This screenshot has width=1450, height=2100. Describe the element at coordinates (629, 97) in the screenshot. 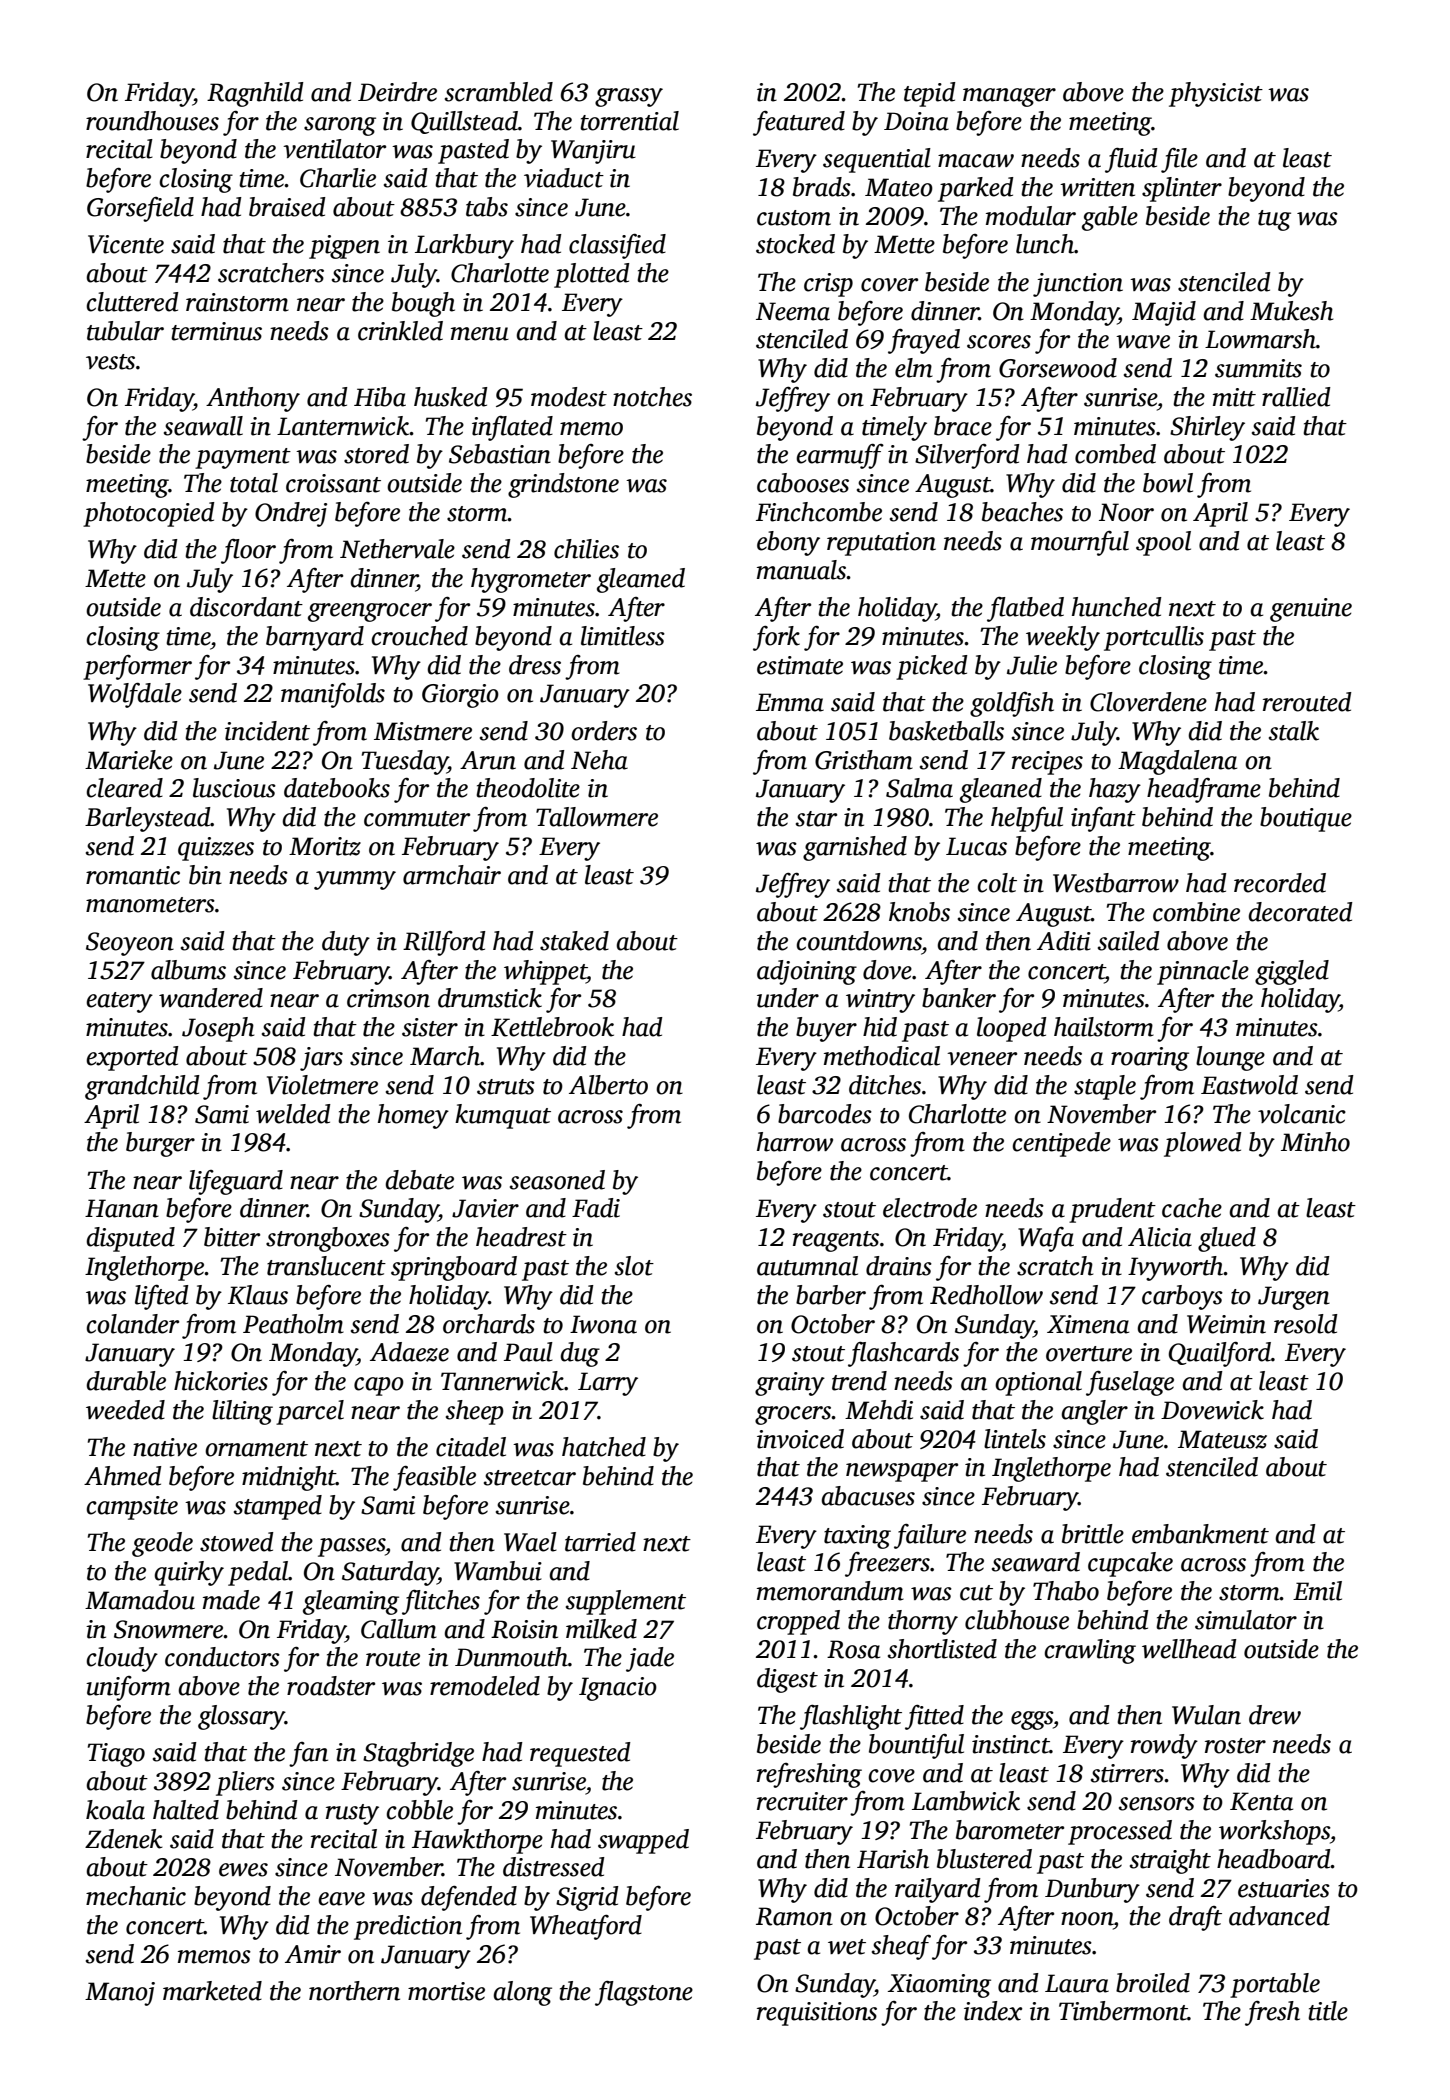

I see `grassy` at that location.
